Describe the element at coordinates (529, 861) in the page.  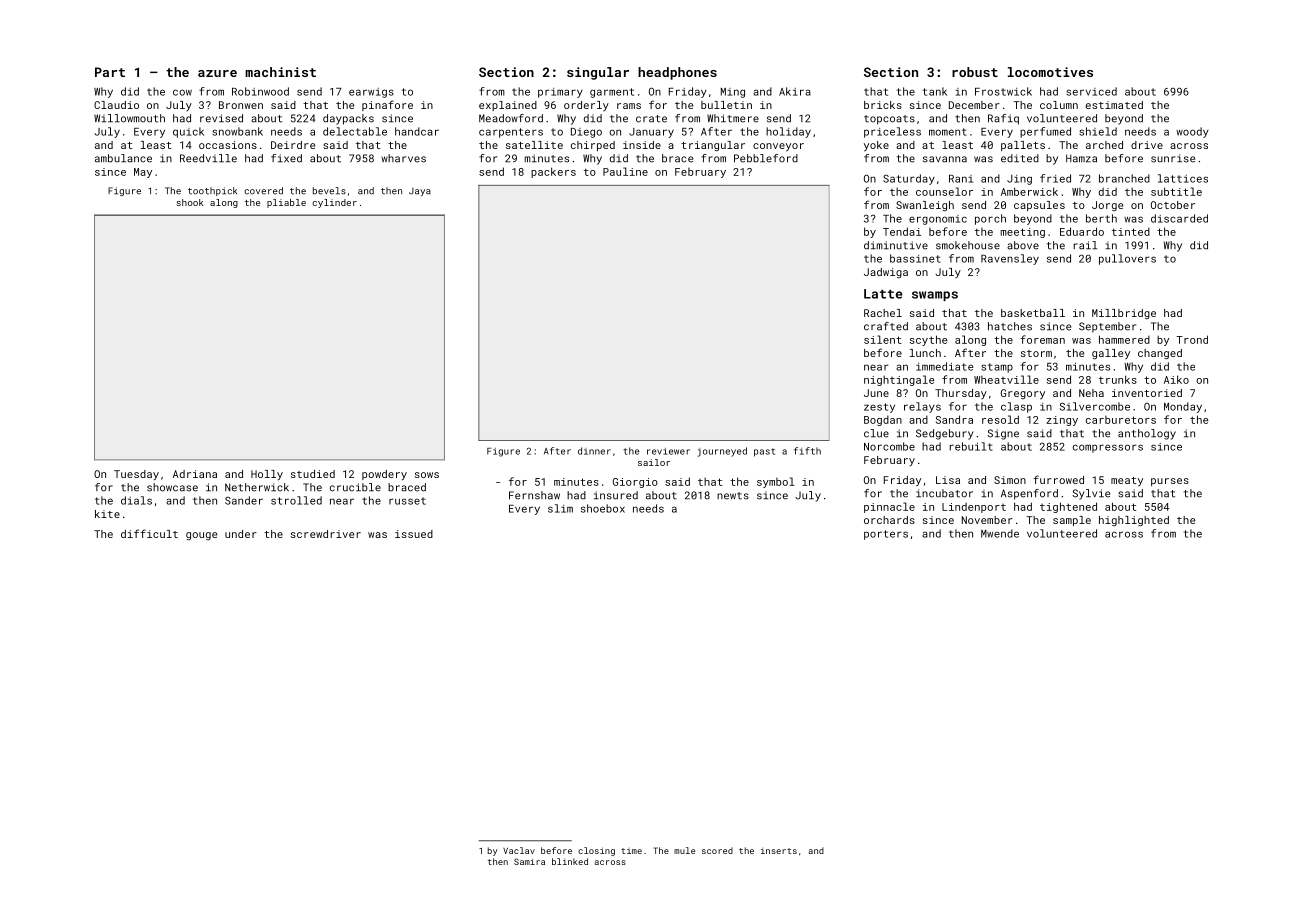
I see `Samira` at that location.
